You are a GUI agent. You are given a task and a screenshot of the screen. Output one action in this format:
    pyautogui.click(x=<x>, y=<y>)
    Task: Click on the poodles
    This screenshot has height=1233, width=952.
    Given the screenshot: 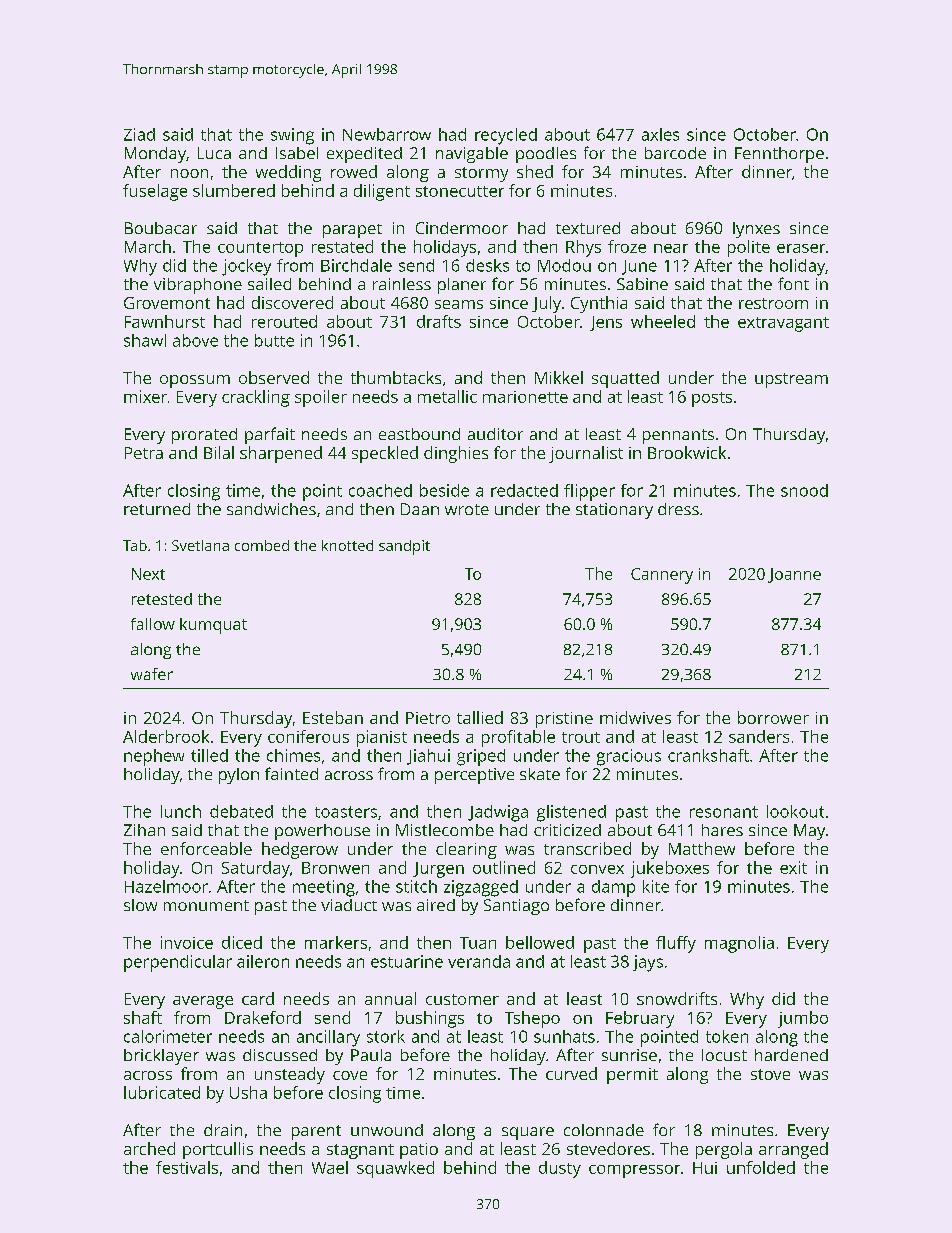 What is the action you would take?
    pyautogui.click(x=546, y=155)
